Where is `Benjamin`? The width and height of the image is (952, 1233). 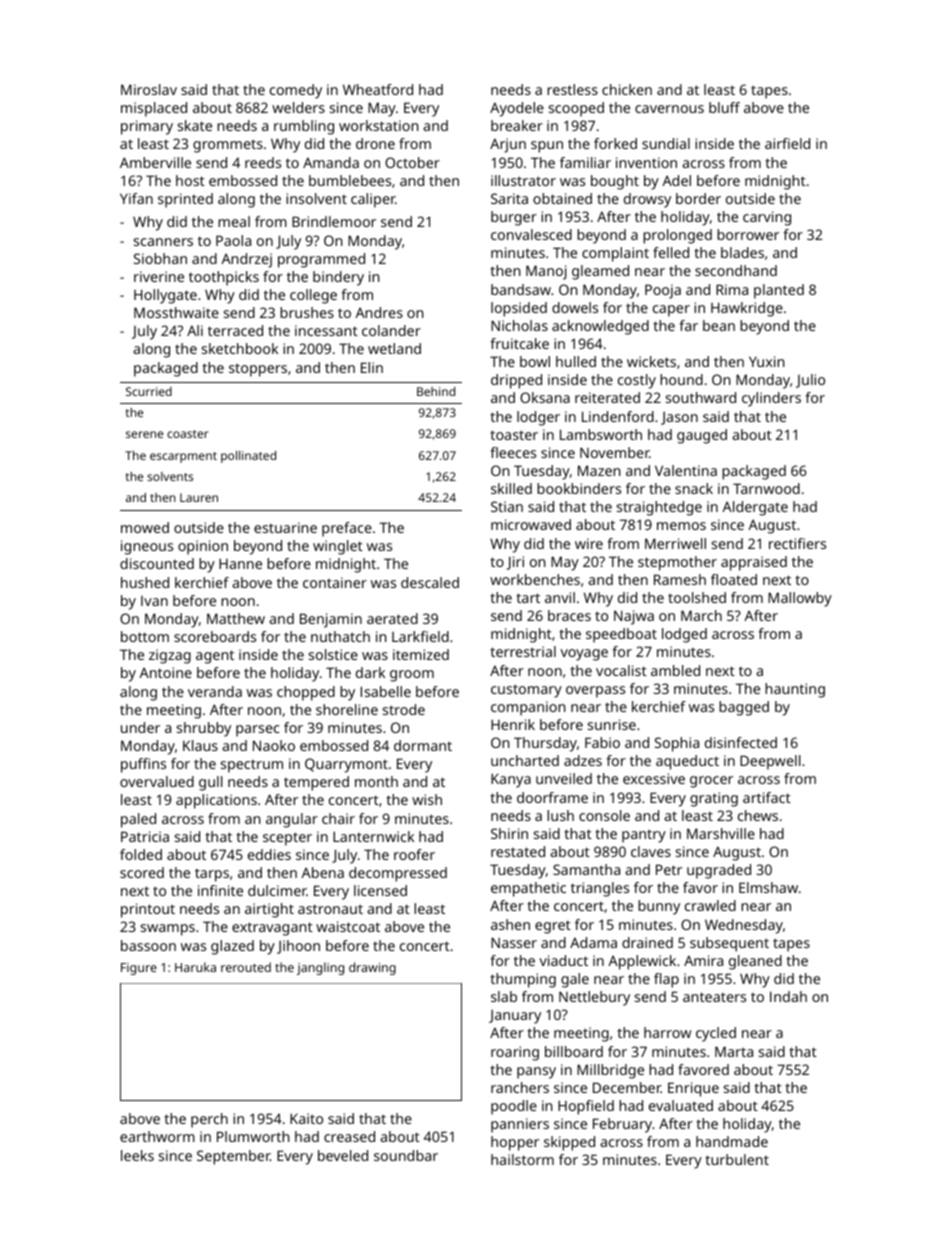 Benjamin is located at coordinates (331, 620).
